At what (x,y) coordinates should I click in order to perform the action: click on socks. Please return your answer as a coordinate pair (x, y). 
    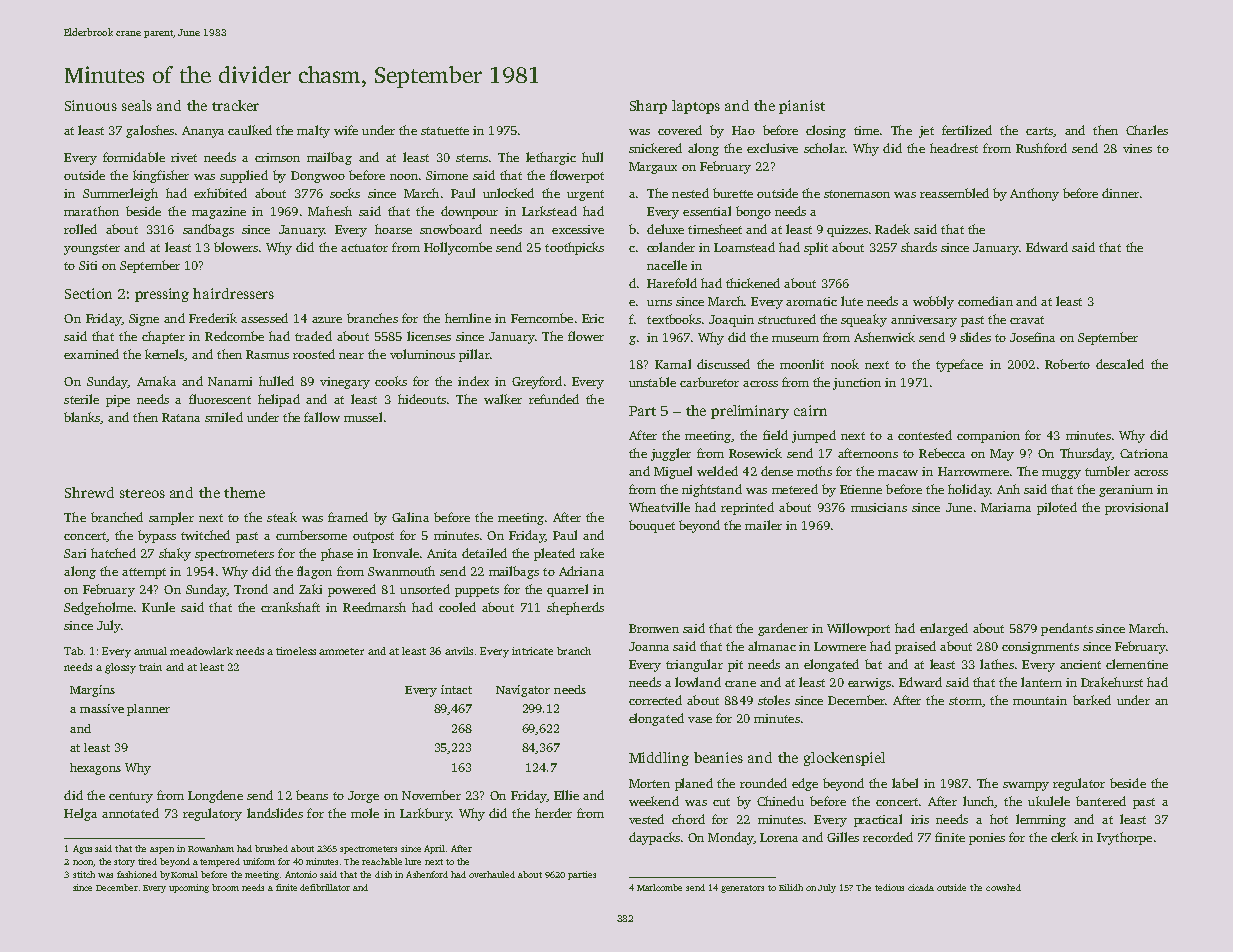
    Looking at the image, I should click on (345, 193).
